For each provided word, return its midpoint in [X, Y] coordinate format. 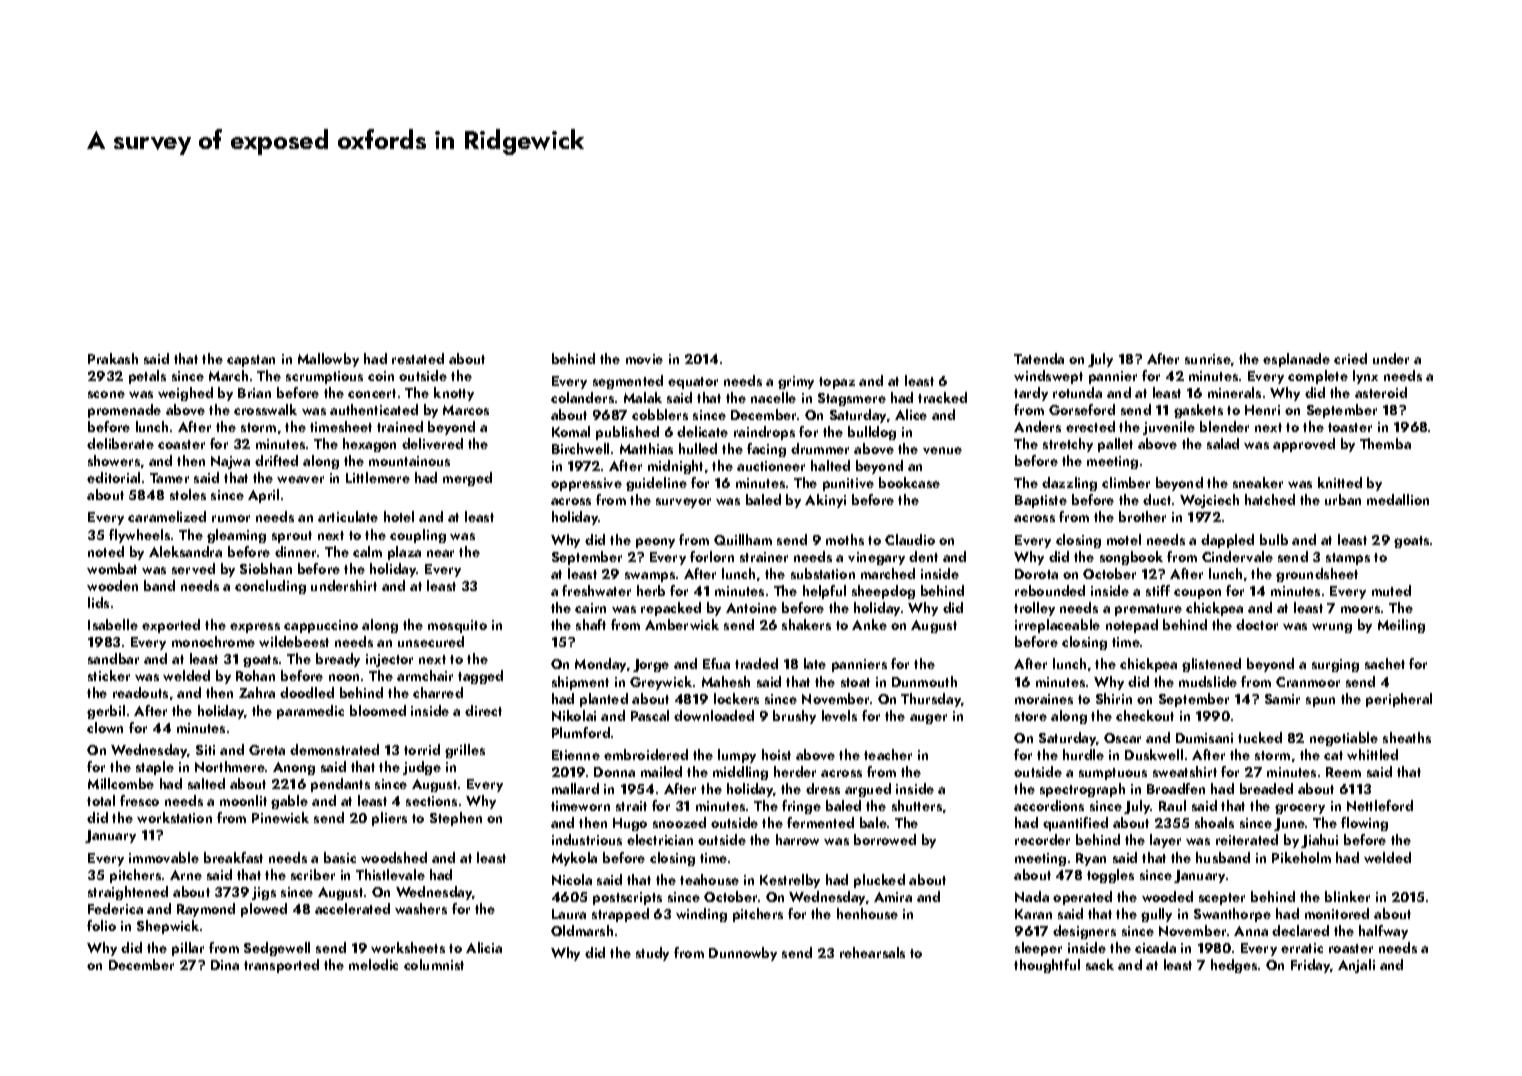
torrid [422, 749]
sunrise [1208, 359]
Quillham [743, 539]
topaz [837, 383]
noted [106, 551]
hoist [776, 754]
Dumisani [1204, 738]
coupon [1197, 594]
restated [418, 358]
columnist [434, 964]
